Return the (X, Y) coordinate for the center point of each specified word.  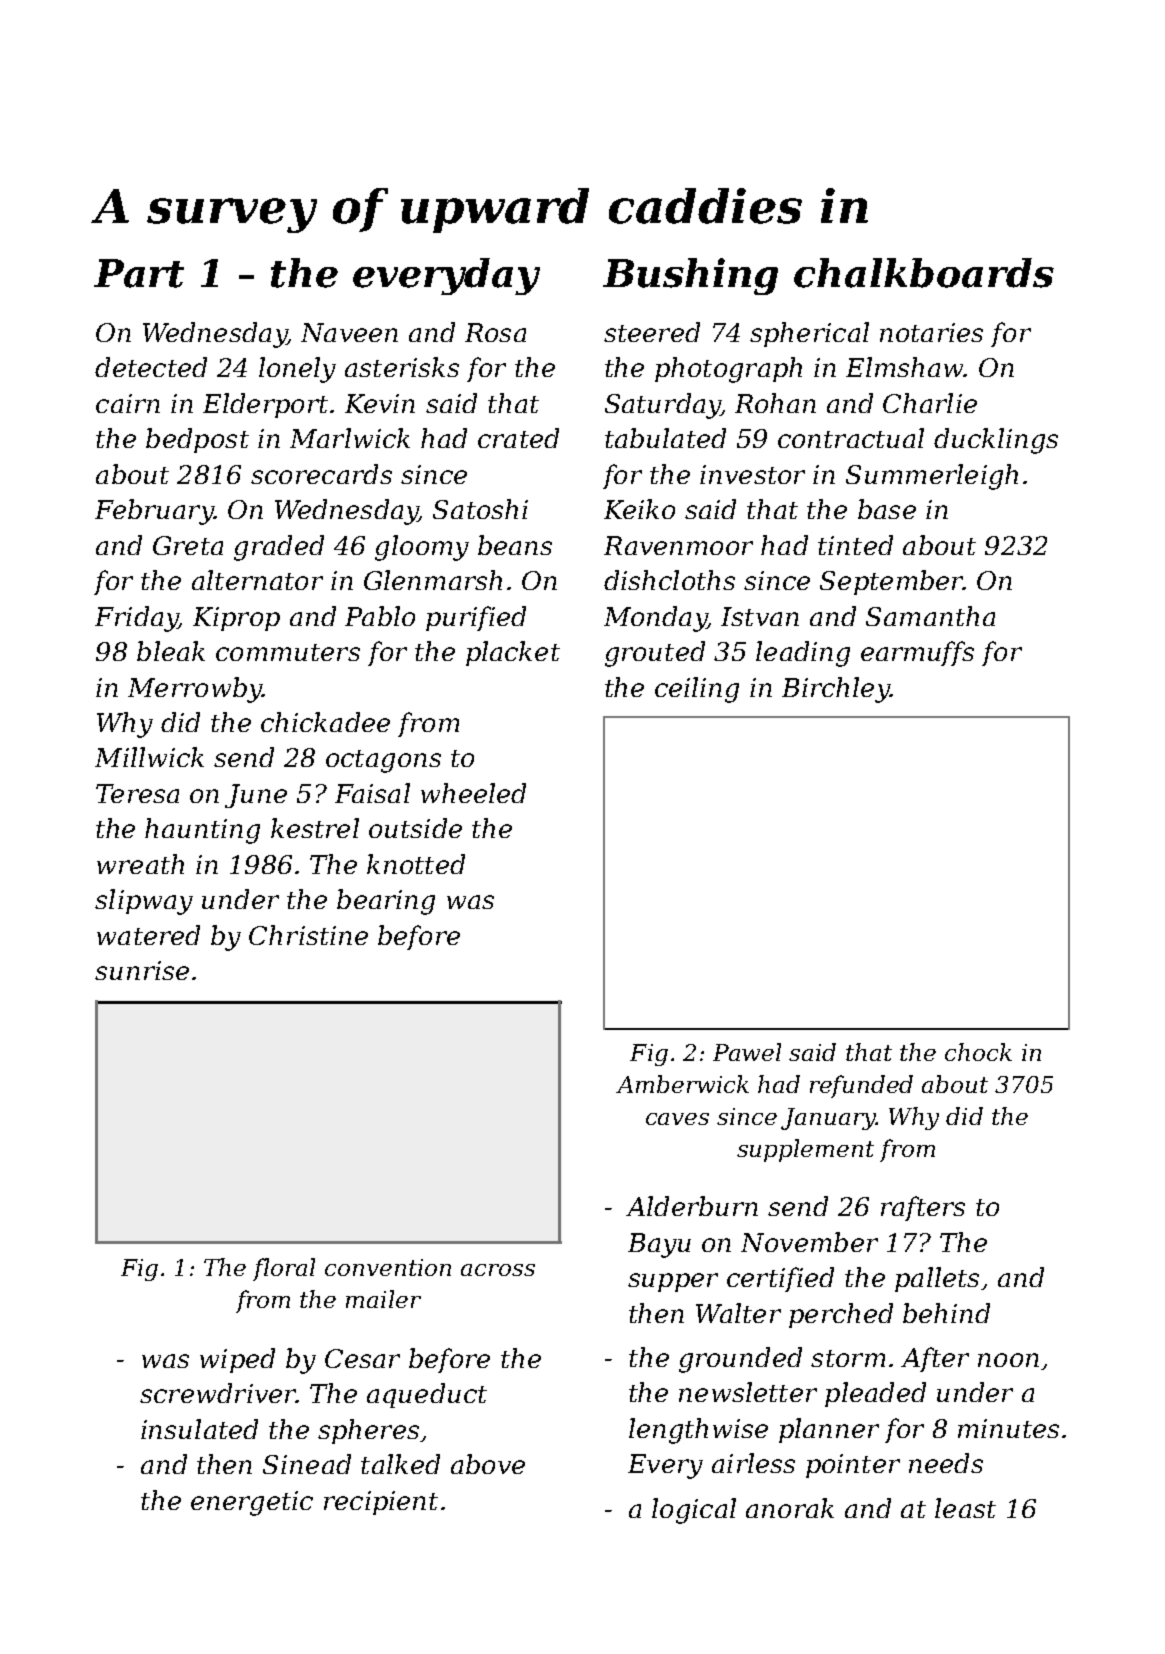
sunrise (142, 970)
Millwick (149, 757)
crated (518, 438)
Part (139, 273)
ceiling (697, 690)
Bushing (690, 276)
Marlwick (350, 438)
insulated (199, 1429)
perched (841, 1315)
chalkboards (924, 273)
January (828, 1119)
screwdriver (218, 1393)
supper (673, 1282)
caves (677, 1119)
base (887, 509)
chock (978, 1052)
